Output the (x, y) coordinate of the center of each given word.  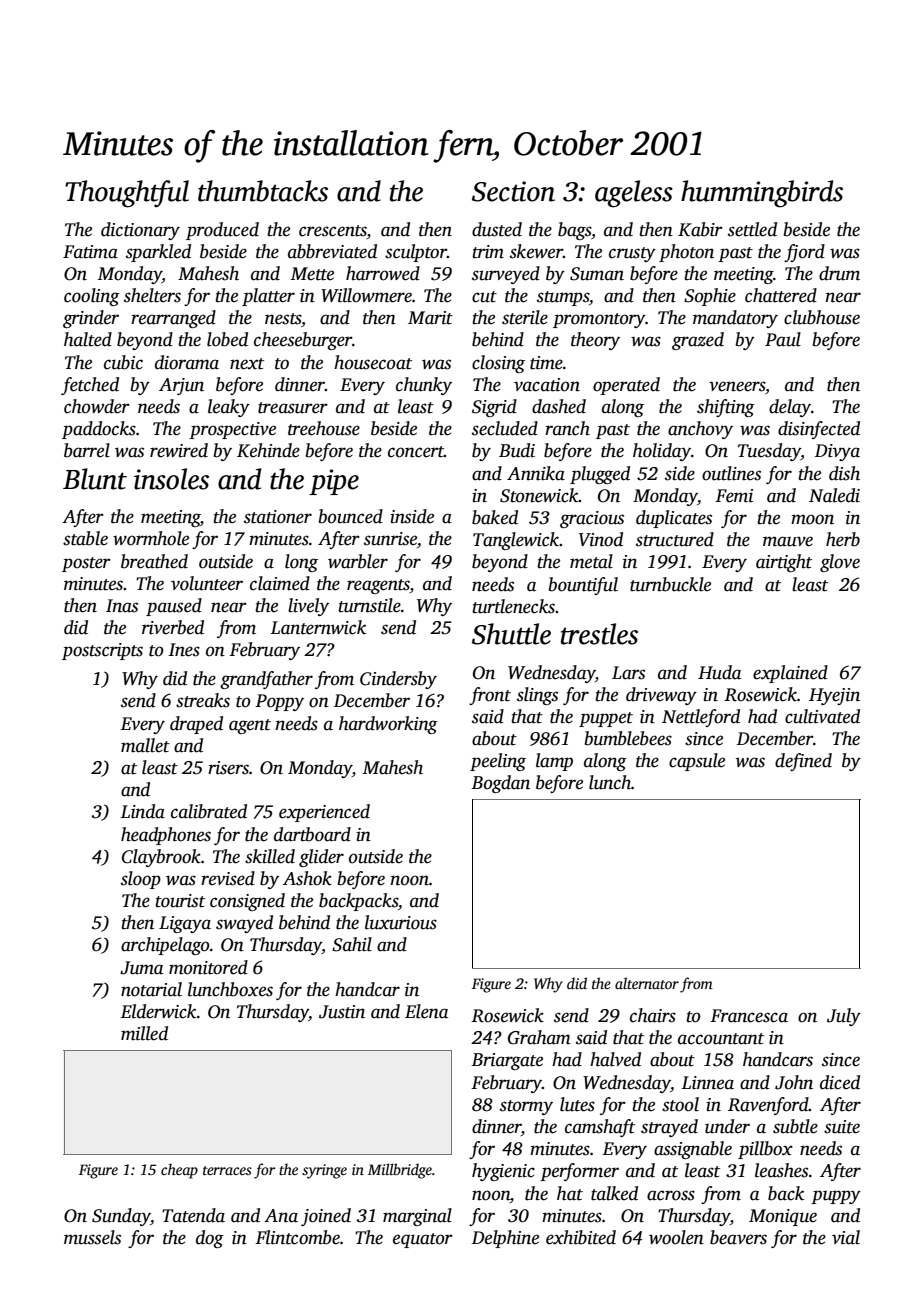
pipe (334, 482)
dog (210, 1239)
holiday (662, 452)
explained (790, 674)
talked (614, 1193)
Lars (628, 673)
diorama (187, 362)
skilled (270, 856)
